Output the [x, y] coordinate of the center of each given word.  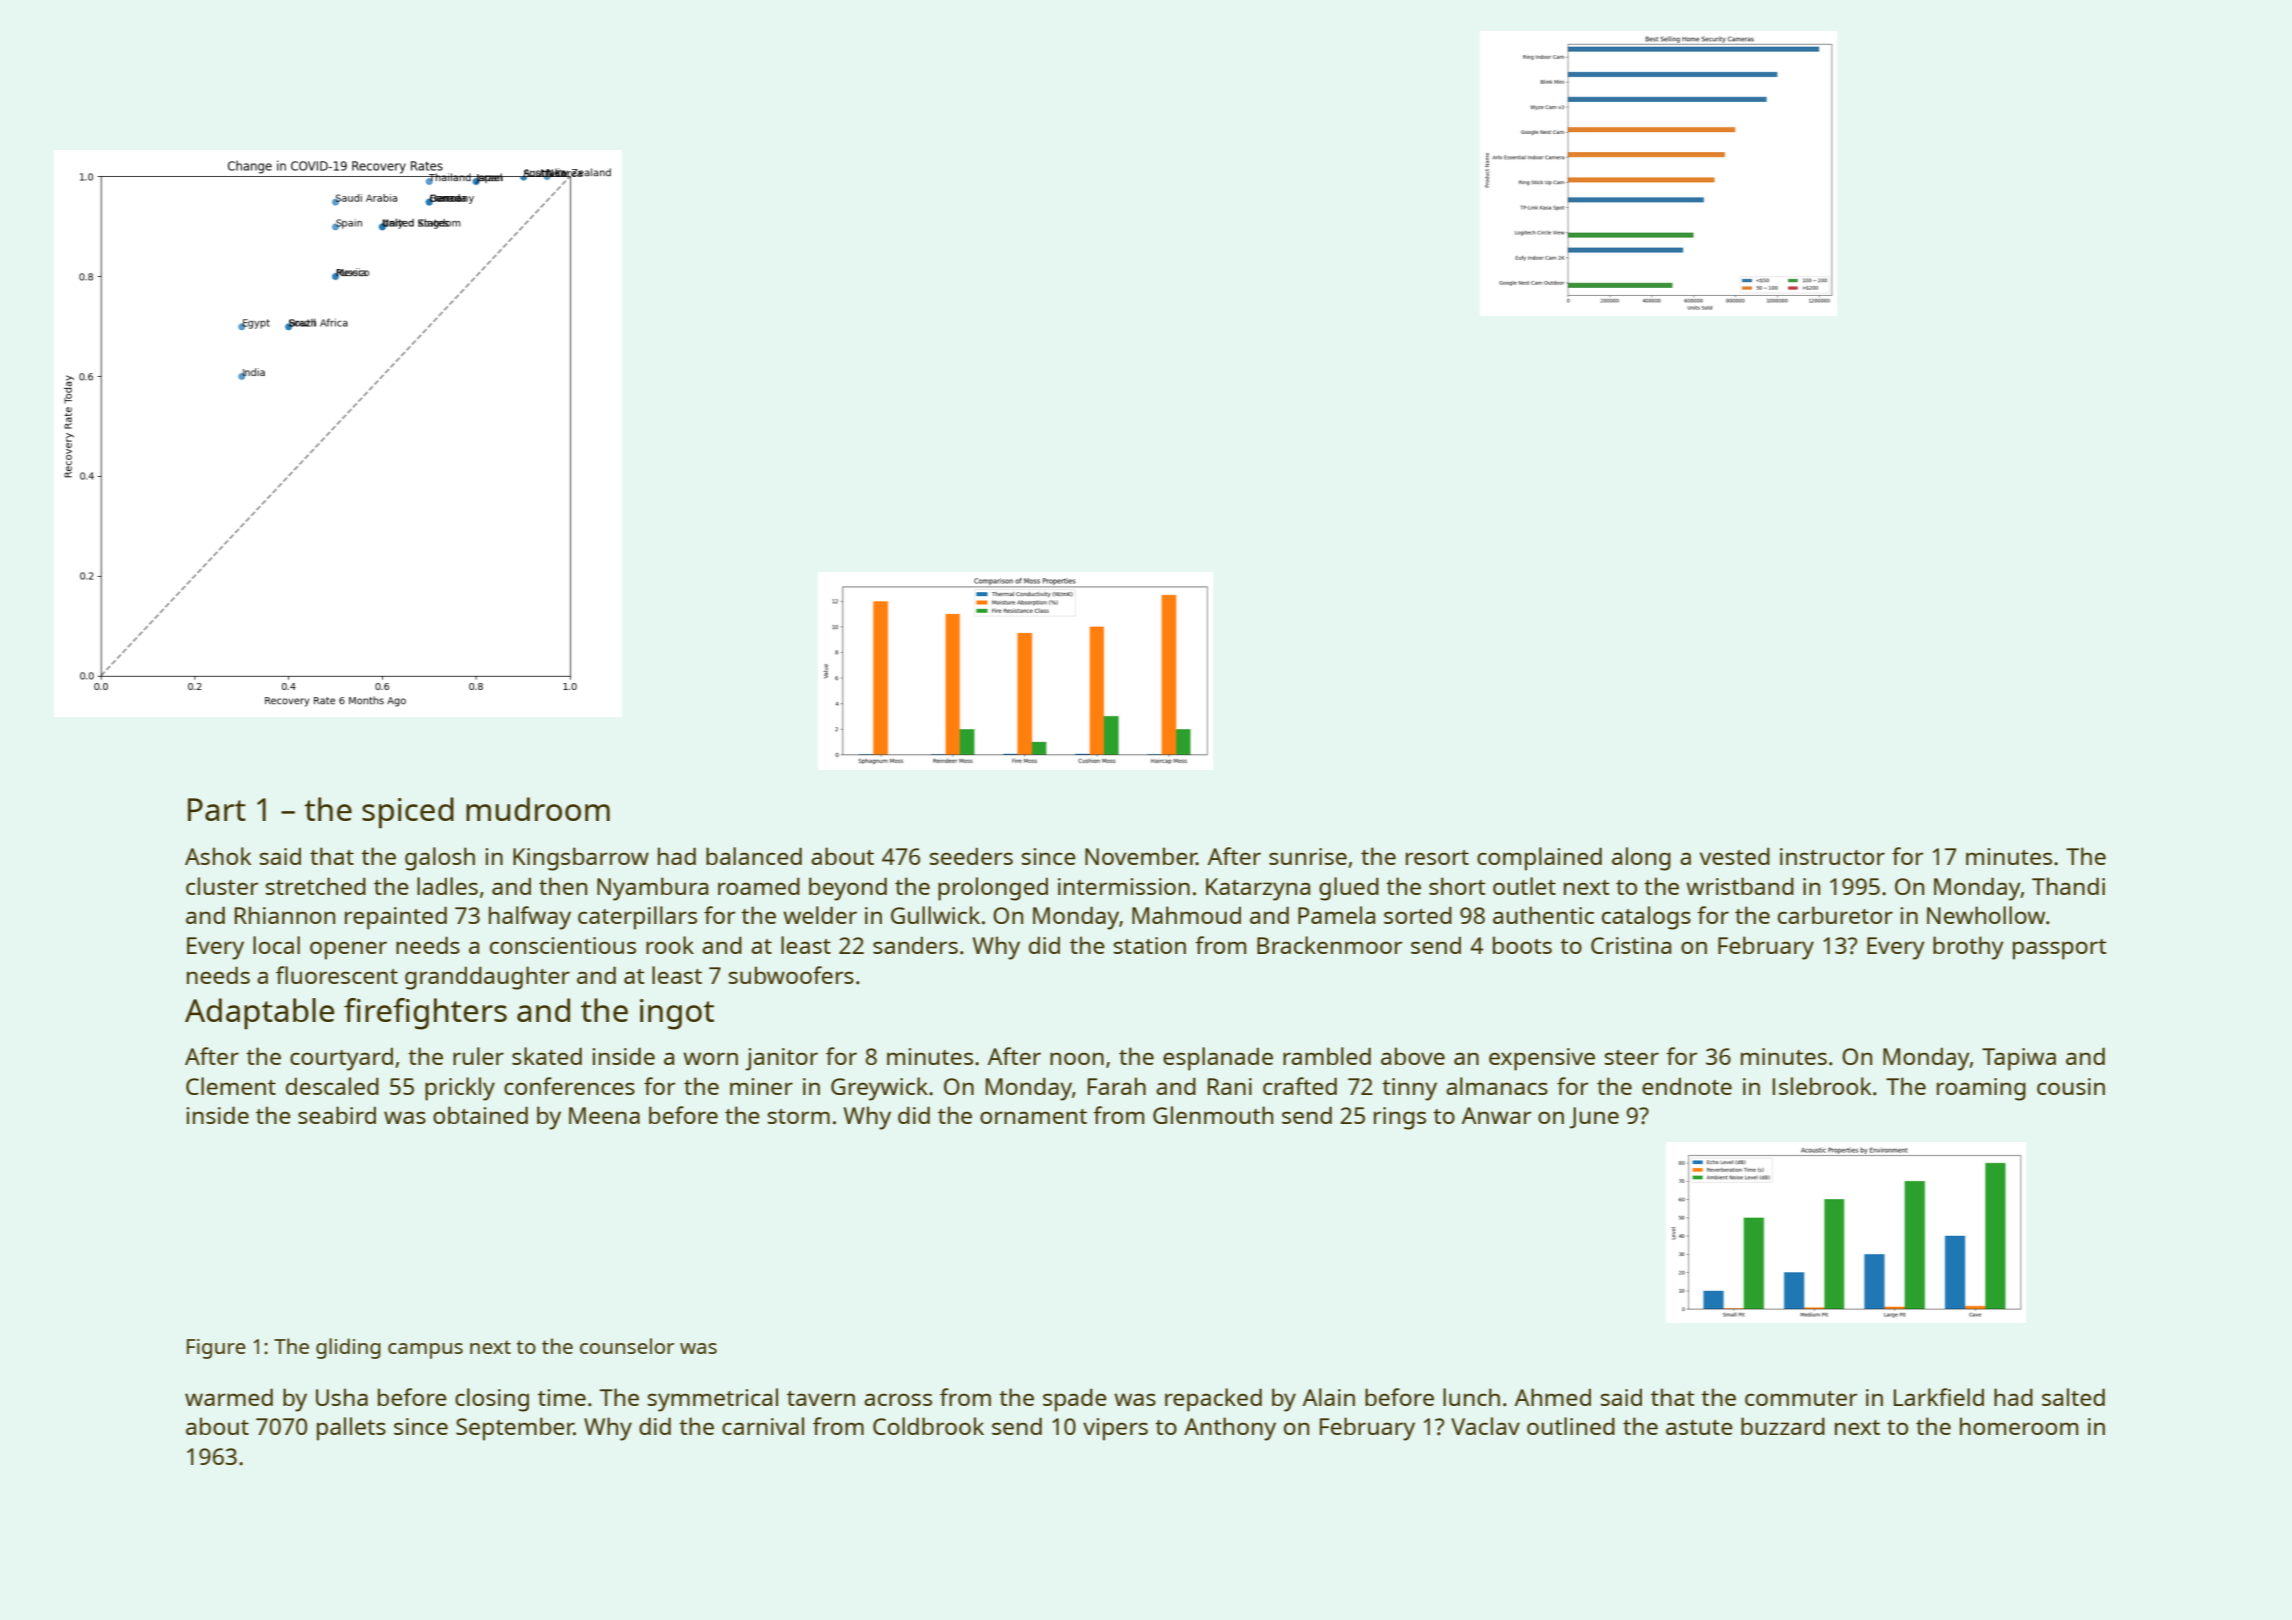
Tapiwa [2019, 1059]
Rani [1230, 1086]
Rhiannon [285, 915]
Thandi [2068, 886]
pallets [351, 1429]
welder [820, 915]
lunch [1471, 1397]
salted [2073, 1397]
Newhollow [1986, 915]
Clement [231, 1086]
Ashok [218, 856]
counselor [627, 1346]
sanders [915, 945]
